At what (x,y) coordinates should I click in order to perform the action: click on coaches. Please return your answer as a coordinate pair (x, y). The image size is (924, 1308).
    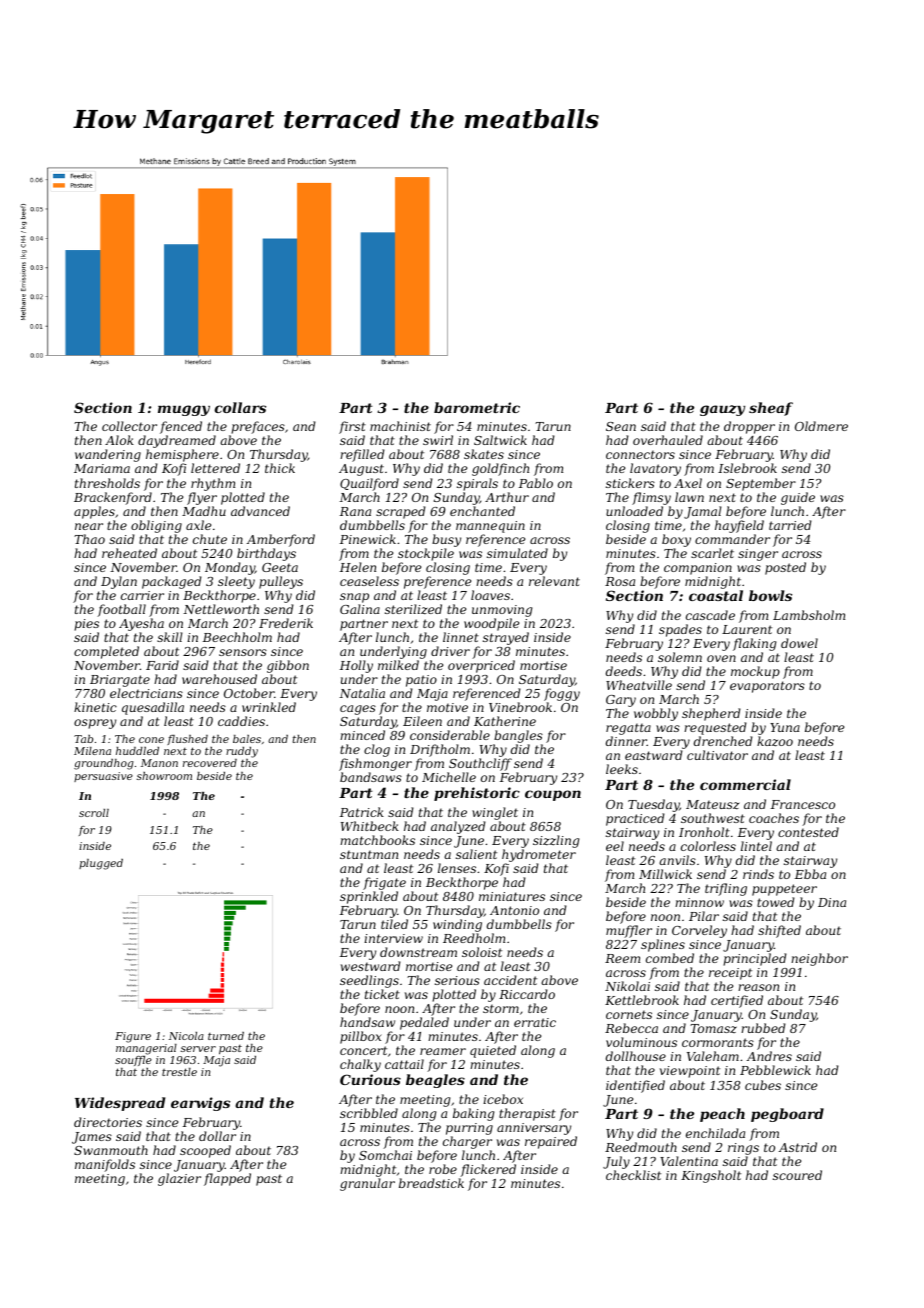
    Looking at the image, I should click on (774, 818).
